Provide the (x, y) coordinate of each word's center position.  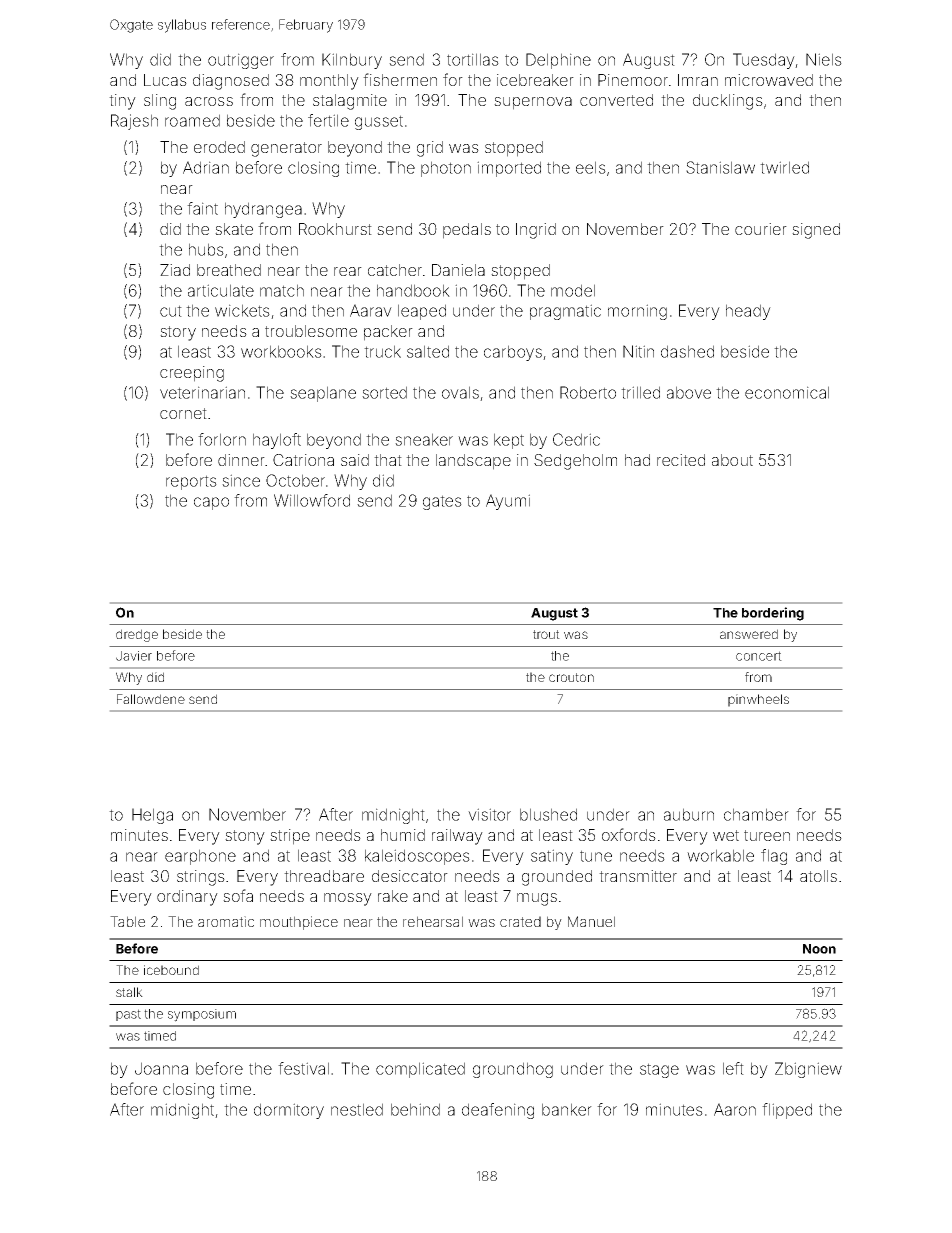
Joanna (161, 1068)
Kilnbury (352, 61)
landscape (473, 462)
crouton (571, 677)
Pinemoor (633, 80)
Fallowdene (151, 699)
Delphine (558, 61)
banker (567, 1109)
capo (211, 503)
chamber (756, 814)
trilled (640, 392)
